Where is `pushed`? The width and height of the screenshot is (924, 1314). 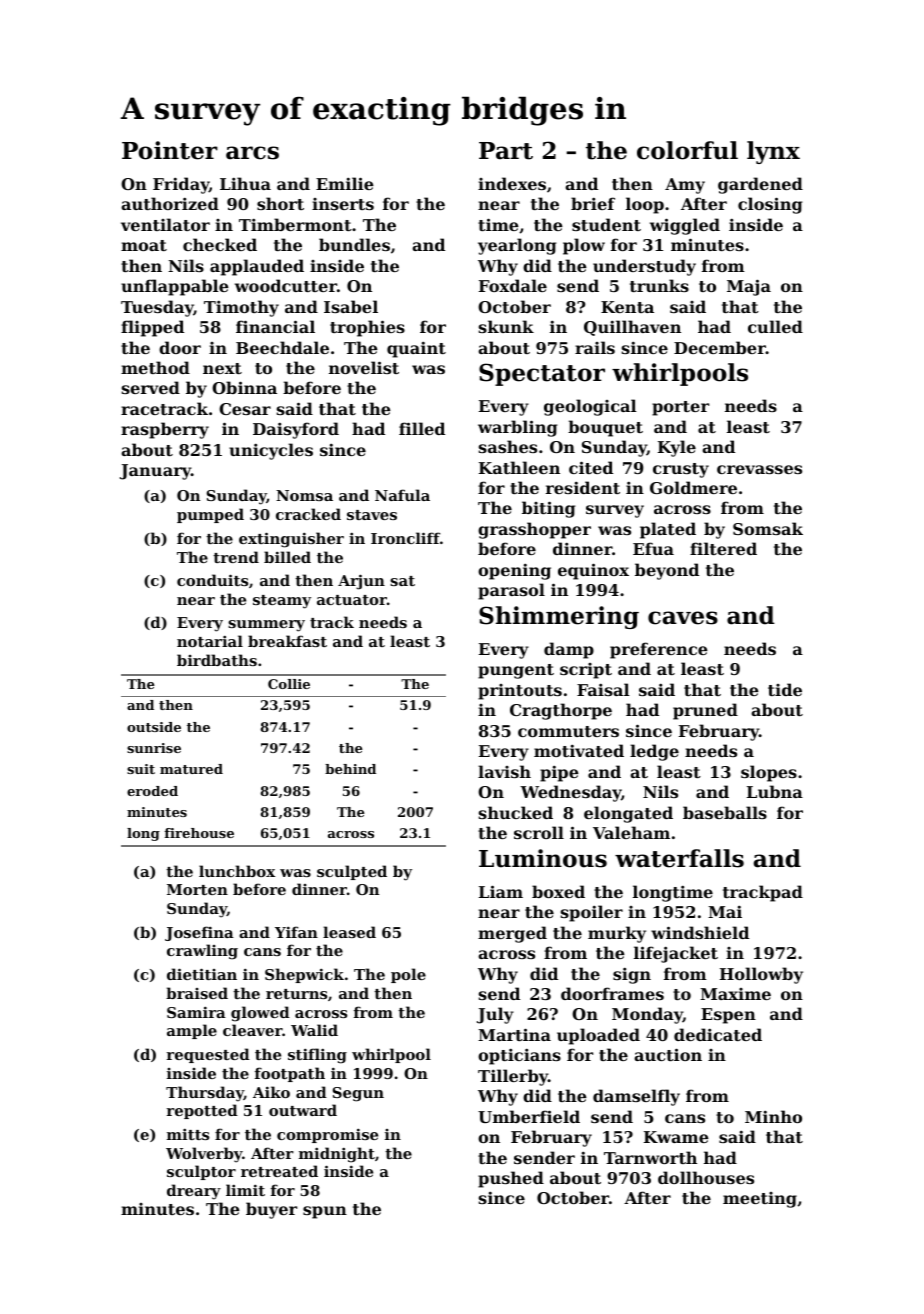 pushed is located at coordinates (511, 1179).
